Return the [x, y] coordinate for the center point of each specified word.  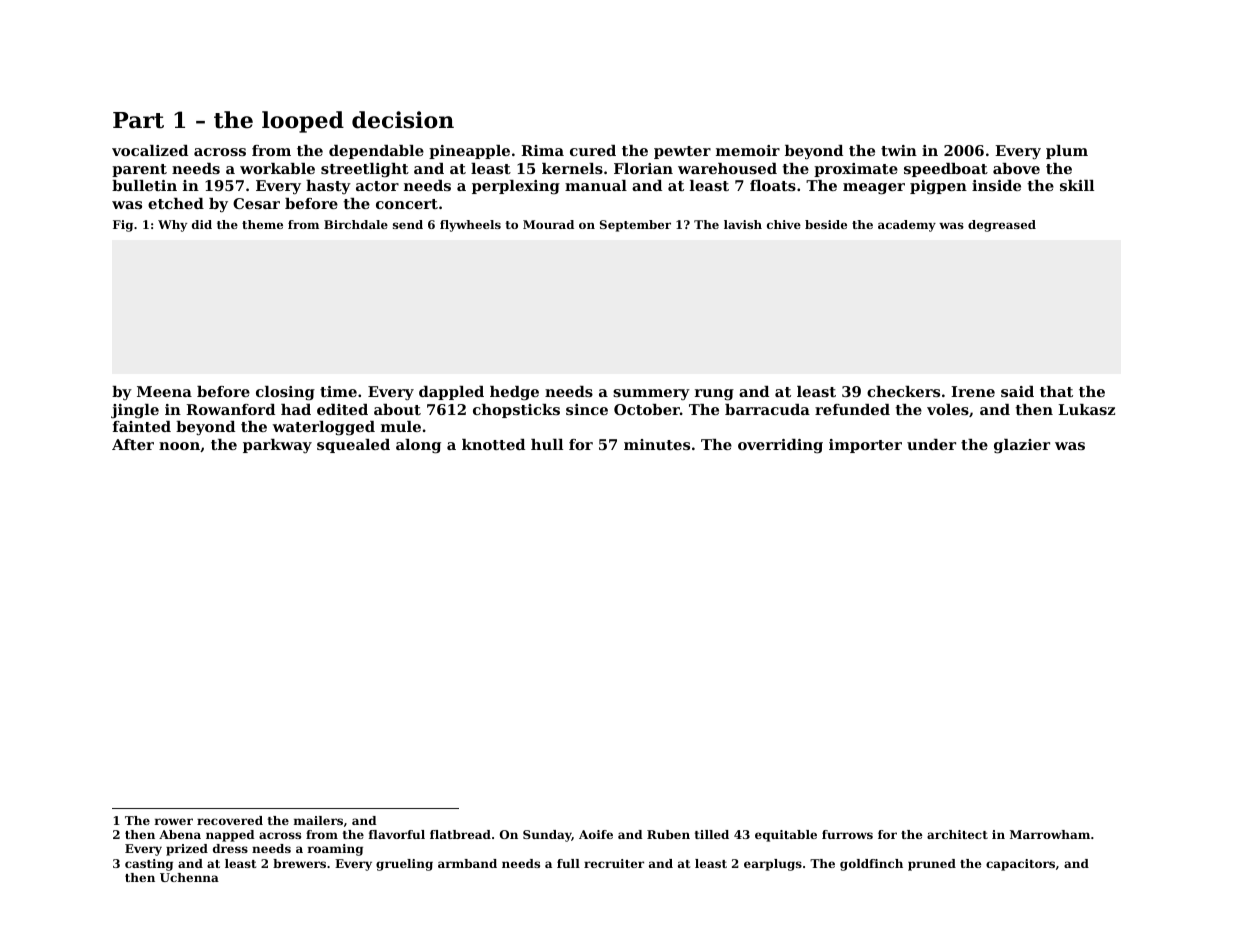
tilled [712, 834]
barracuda [767, 409]
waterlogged [323, 428]
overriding [780, 446]
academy [907, 226]
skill [1077, 185]
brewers [299, 863]
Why [172, 226]
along [418, 446]
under [931, 444]
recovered [230, 820]
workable [277, 168]
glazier [1022, 446]
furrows [847, 834]
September [635, 226]
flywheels [470, 226]
